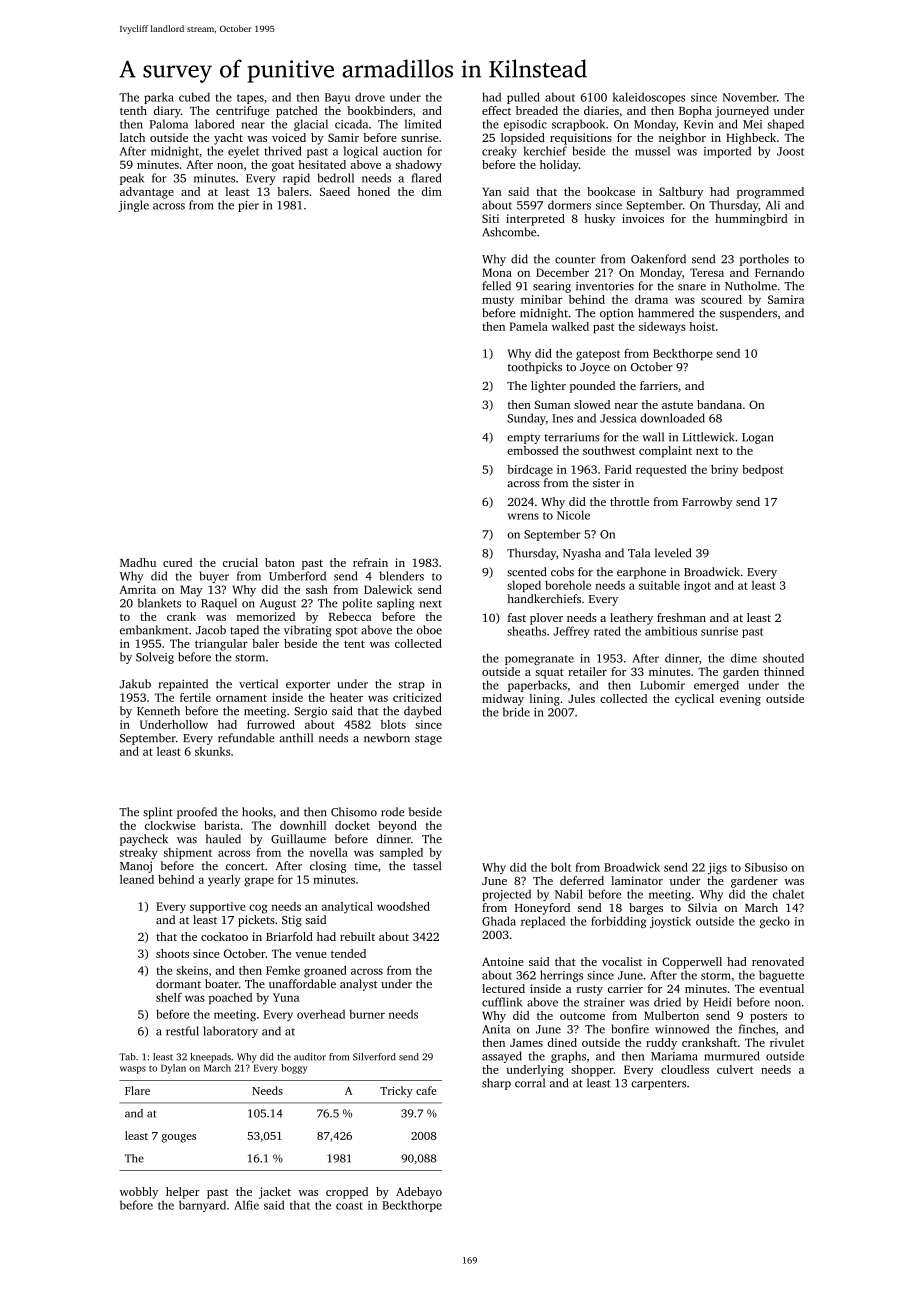 Image resolution: width=924 pixels, height=1308 pixels. I want to click on Jules, so click(581, 698).
